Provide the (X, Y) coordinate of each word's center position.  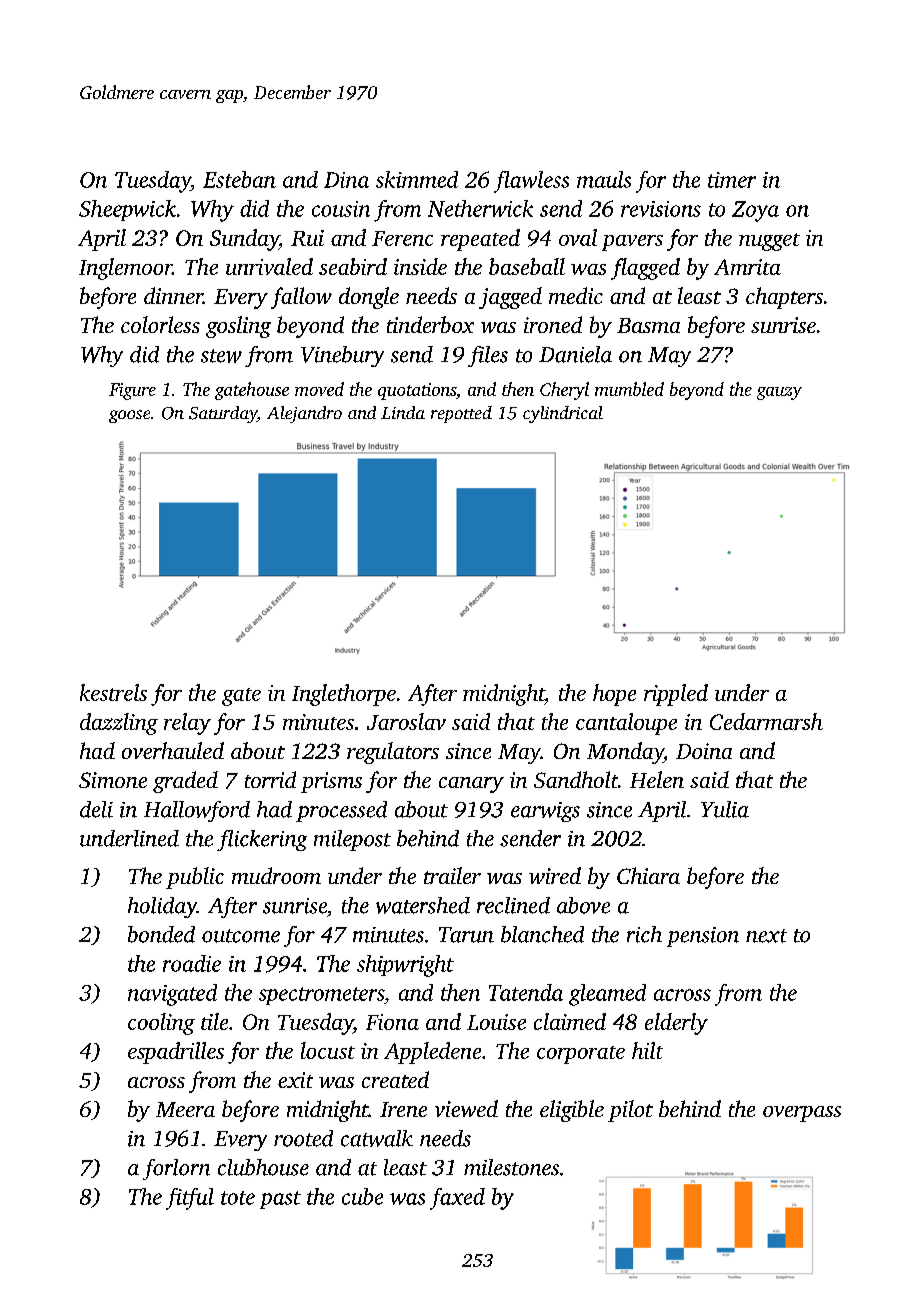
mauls (604, 179)
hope (614, 695)
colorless (160, 324)
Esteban (239, 179)
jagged (510, 298)
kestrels (113, 692)
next (766, 936)
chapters (784, 298)
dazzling (119, 724)
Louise (496, 1022)
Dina (346, 180)
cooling (161, 1024)
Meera (185, 1109)
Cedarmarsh (766, 721)
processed (341, 811)
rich (644, 934)
